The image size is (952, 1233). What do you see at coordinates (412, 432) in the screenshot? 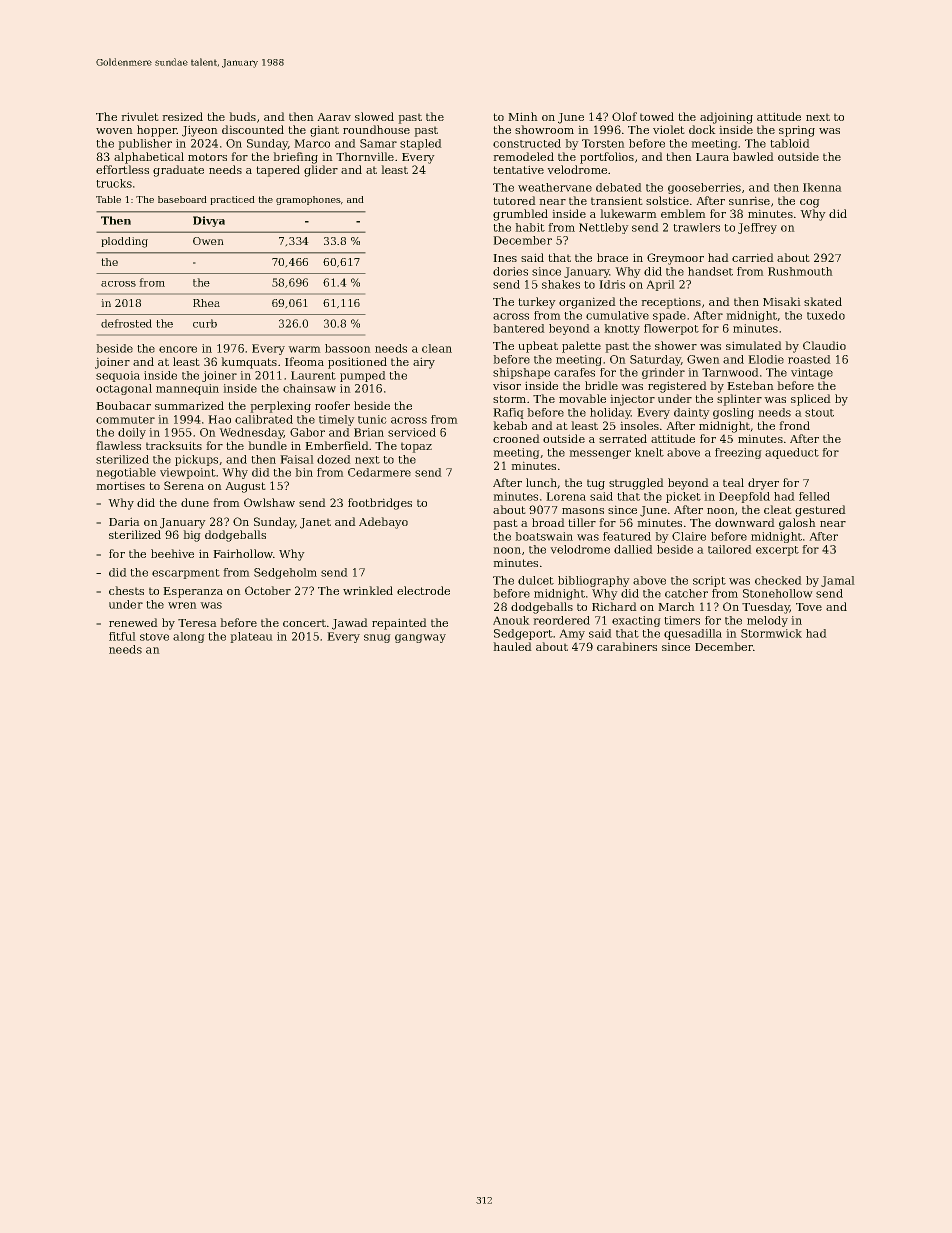
I see `serviced` at bounding box center [412, 432].
